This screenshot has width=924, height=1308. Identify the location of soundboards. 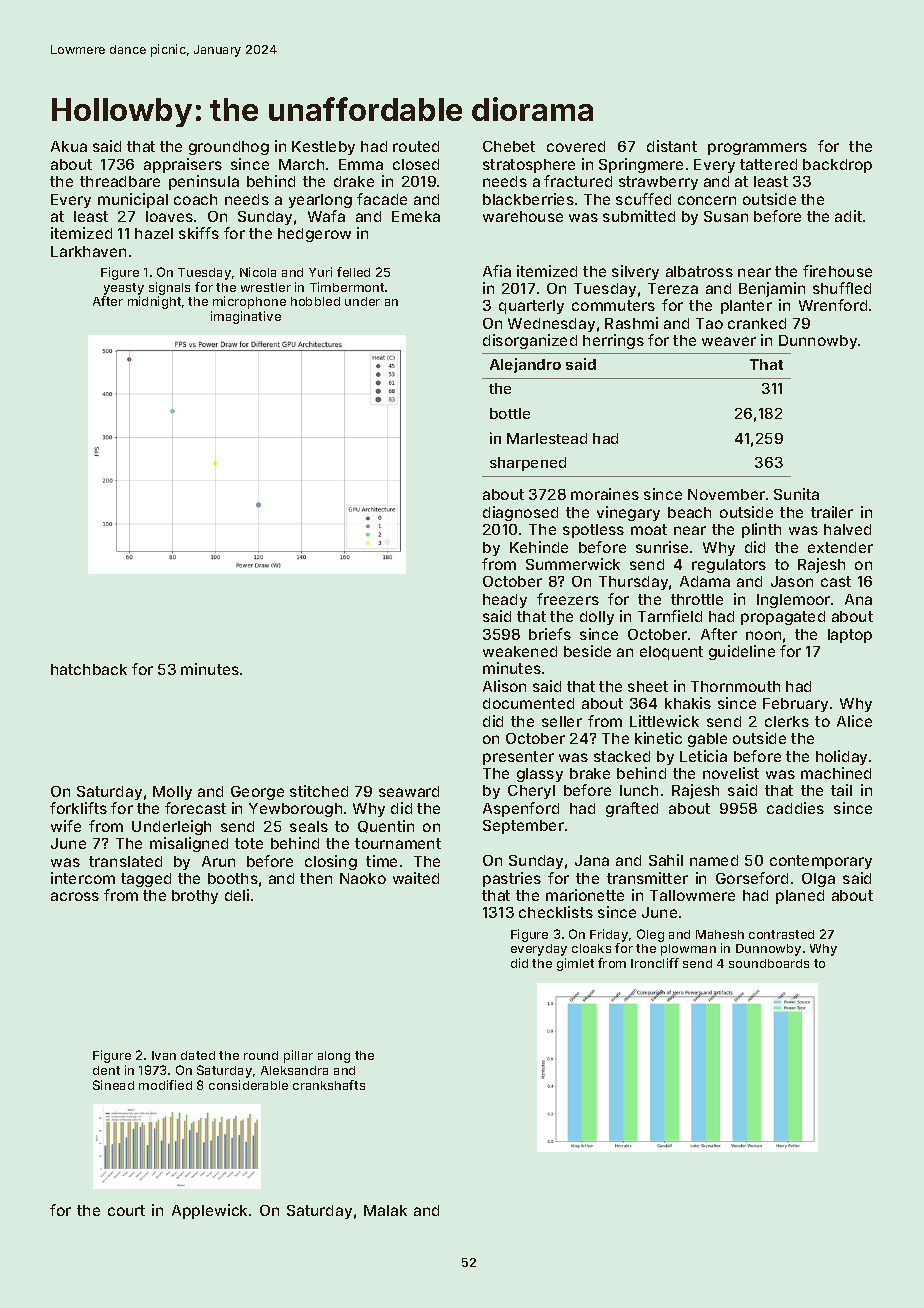
(769, 963).
